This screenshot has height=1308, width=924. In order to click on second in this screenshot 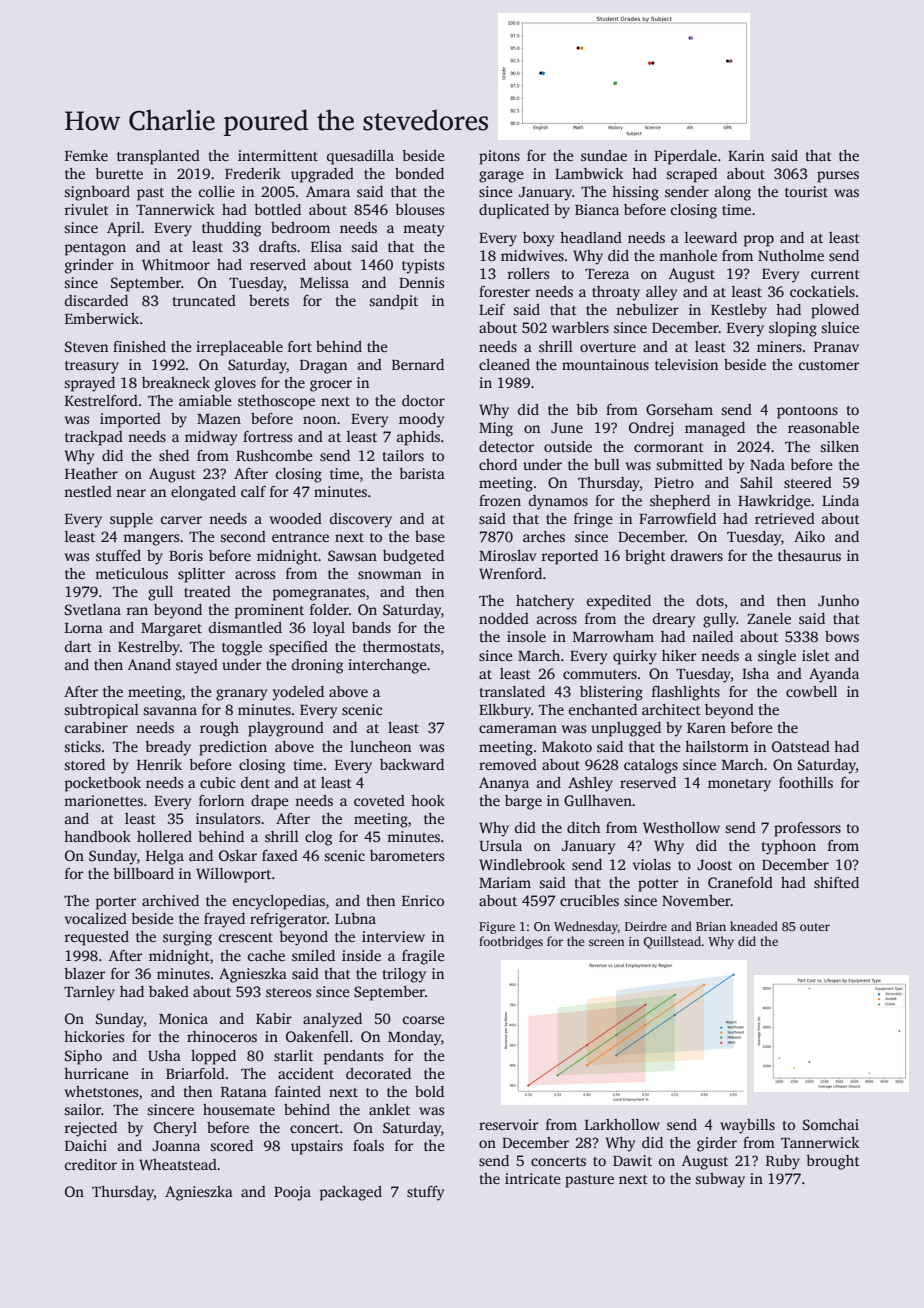, I will do `click(243, 536)`.
